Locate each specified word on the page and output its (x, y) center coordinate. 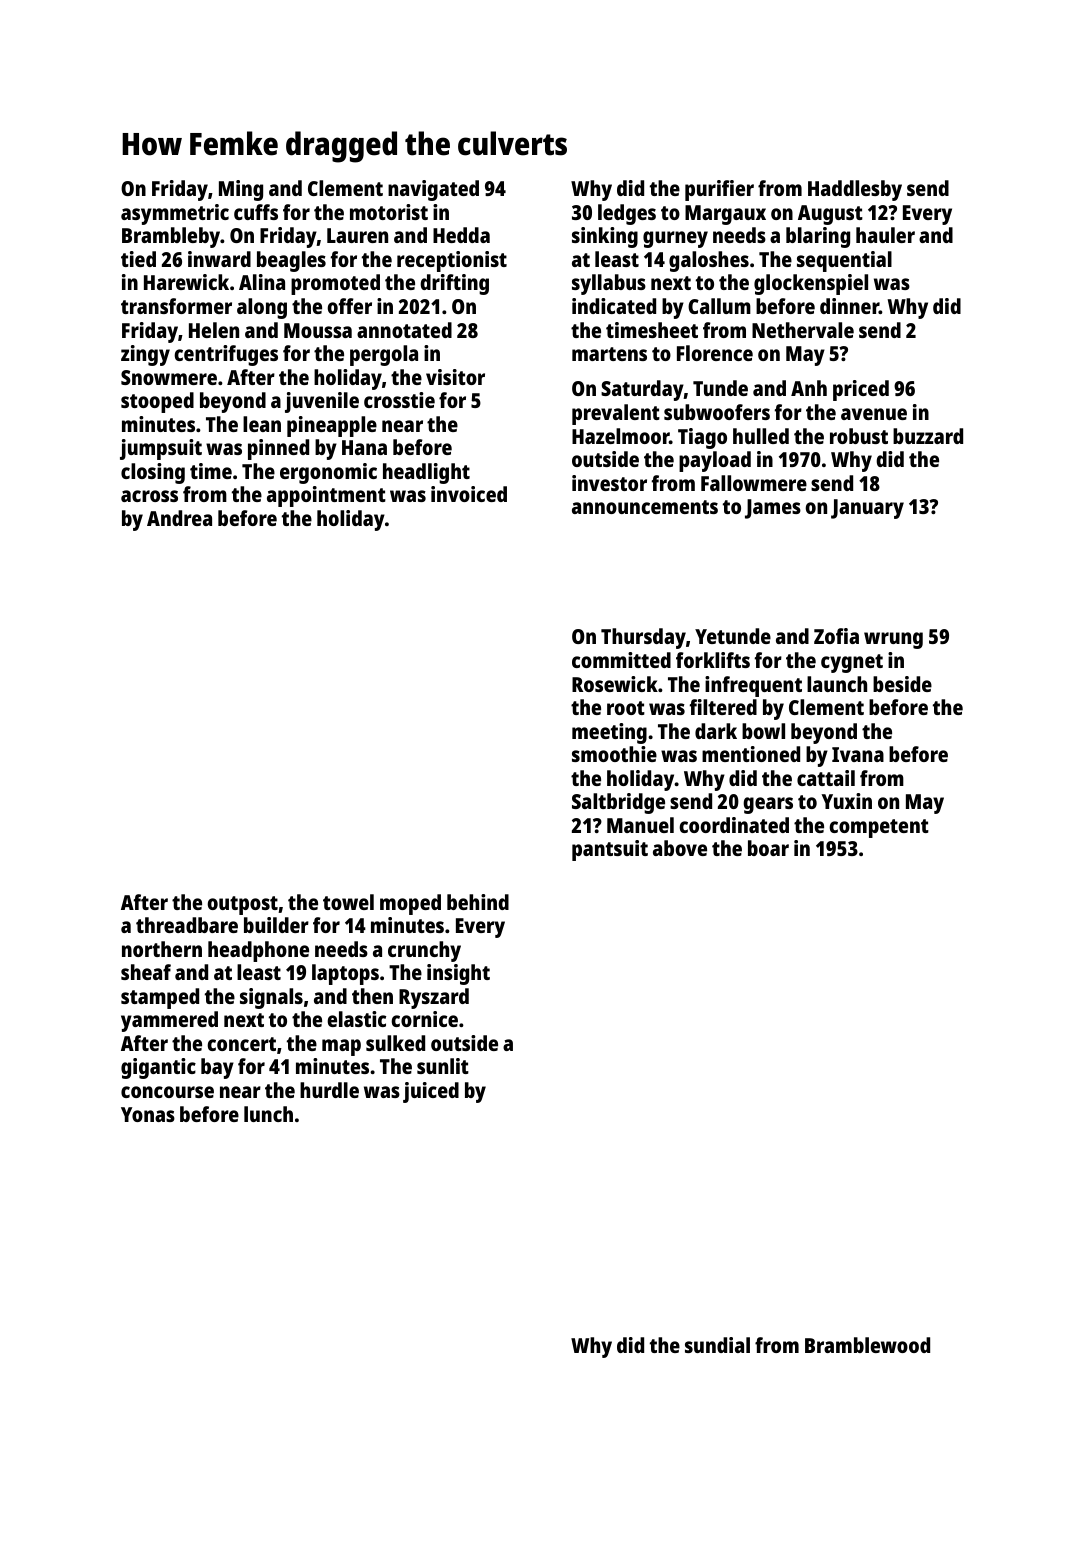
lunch (268, 1114)
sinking (605, 237)
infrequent (753, 686)
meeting (609, 733)
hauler (885, 235)
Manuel (640, 825)
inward (219, 259)
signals (271, 998)
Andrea (179, 518)
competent (879, 828)
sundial (717, 1345)
